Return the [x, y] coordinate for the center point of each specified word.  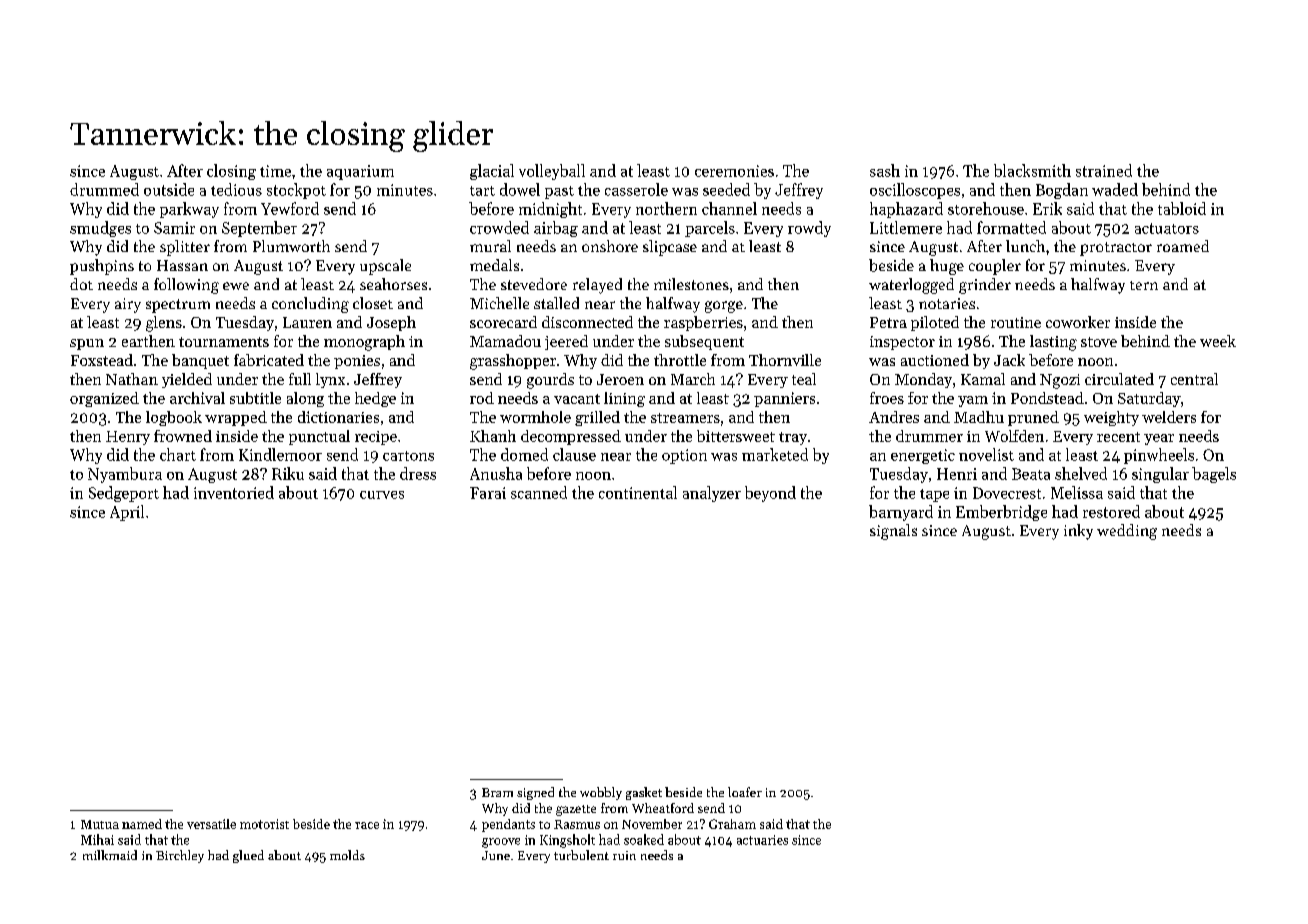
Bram [497, 792]
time [275, 171]
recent [1118, 437]
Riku [288, 473]
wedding [1127, 532]
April [127, 513]
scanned [539, 492]
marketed [775, 454]
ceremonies [734, 171]
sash [885, 170]
